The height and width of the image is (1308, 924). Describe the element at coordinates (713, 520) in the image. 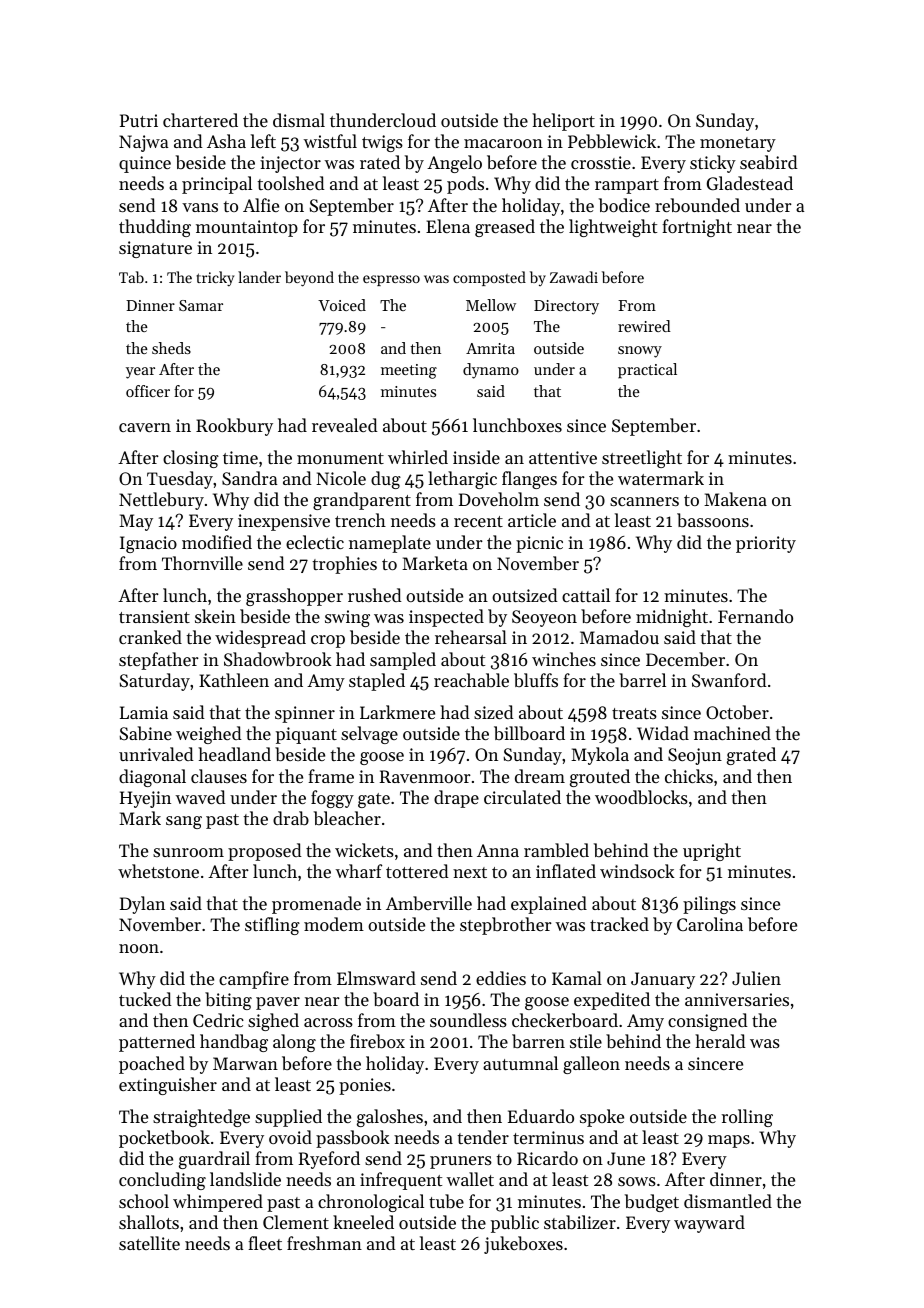

I see `bassoons` at that location.
